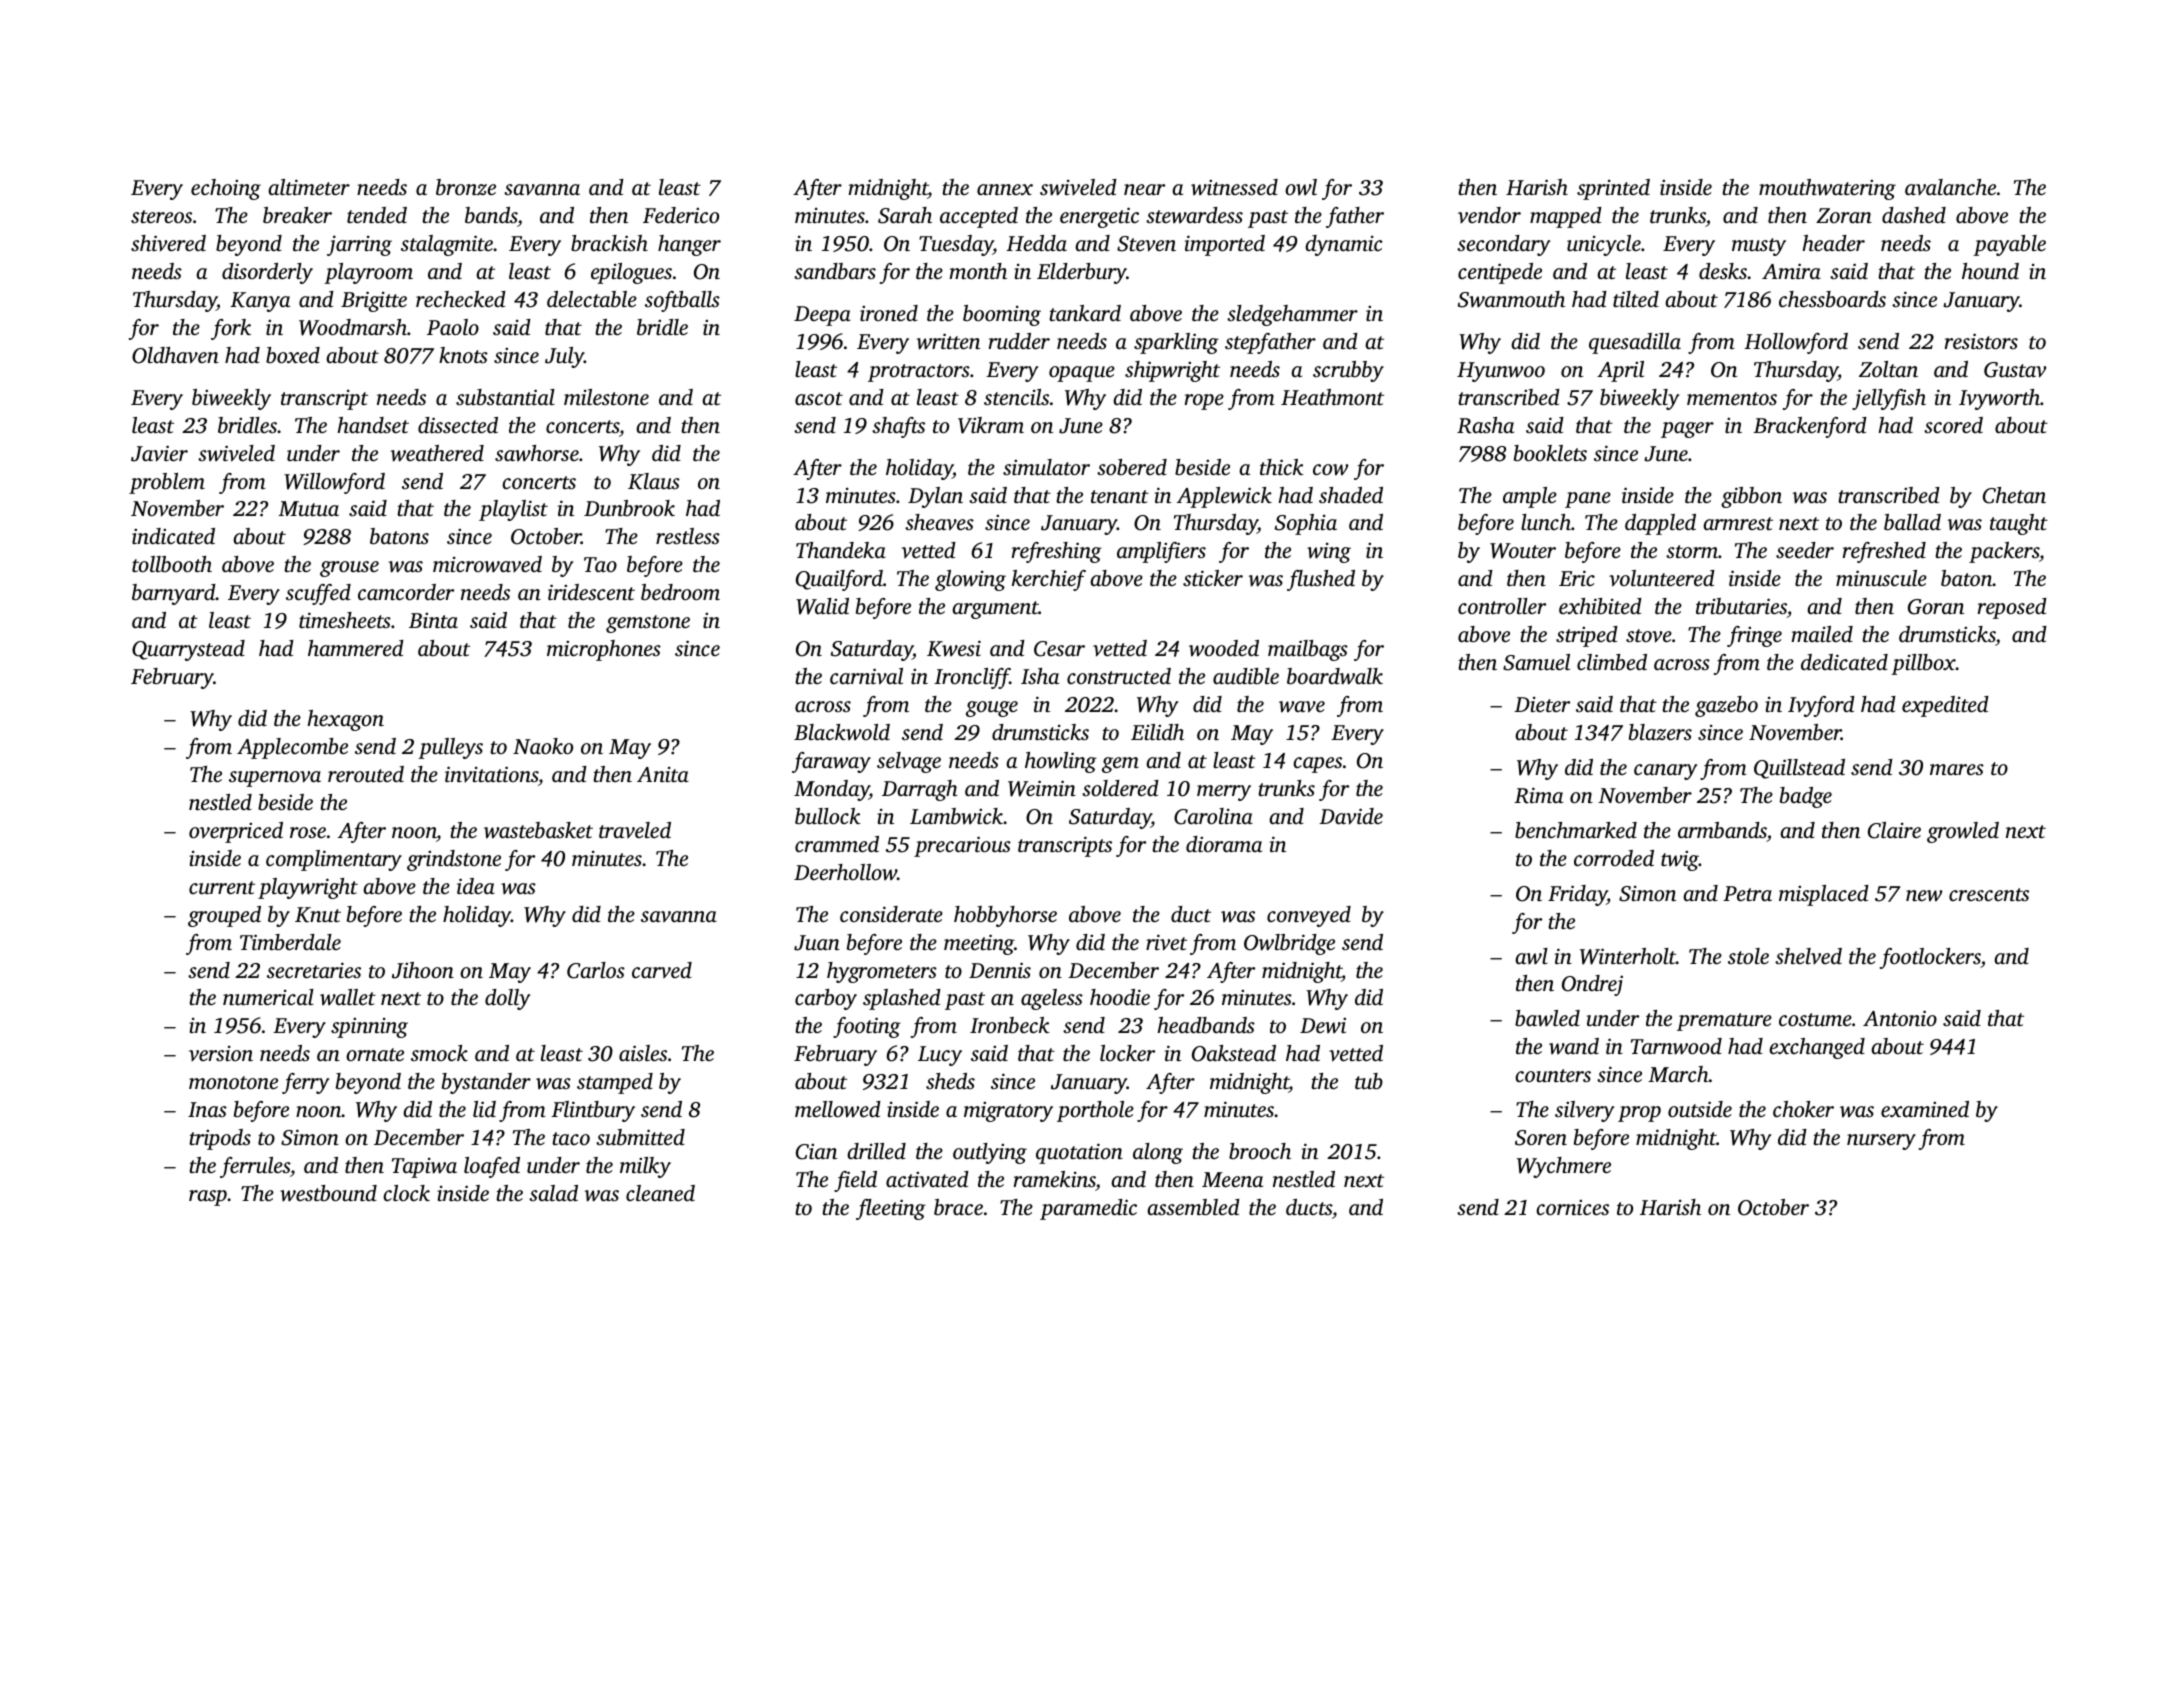 Image resolution: width=2178 pixels, height=1683 pixels. Describe the element at coordinates (1224, 844) in the screenshot. I see `diorama` at that location.
